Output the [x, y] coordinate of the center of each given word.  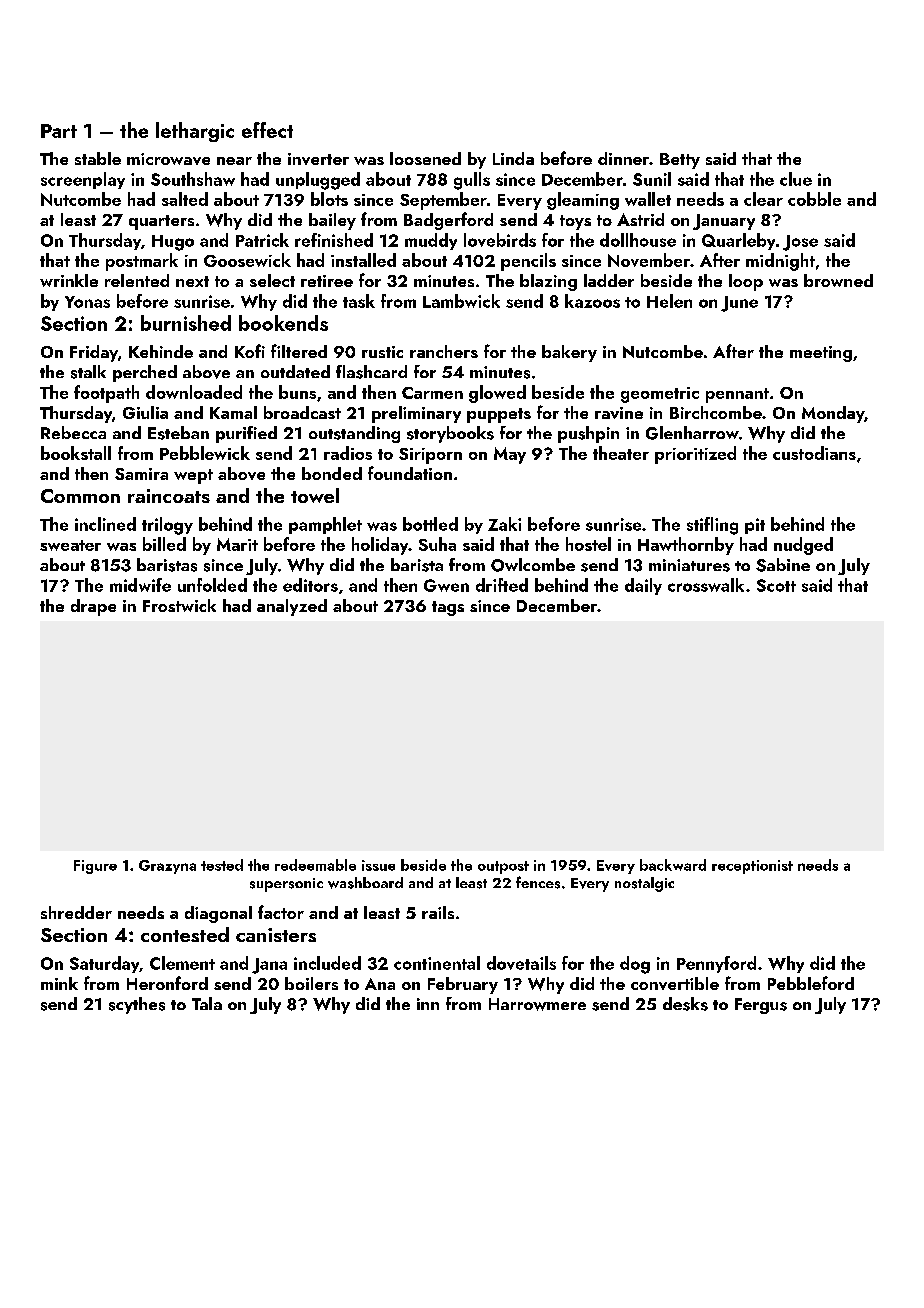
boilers [311, 983]
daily [643, 586]
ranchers [444, 351]
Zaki [504, 524]
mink [59, 983]
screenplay [83, 180]
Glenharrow [692, 433]
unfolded [212, 585]
